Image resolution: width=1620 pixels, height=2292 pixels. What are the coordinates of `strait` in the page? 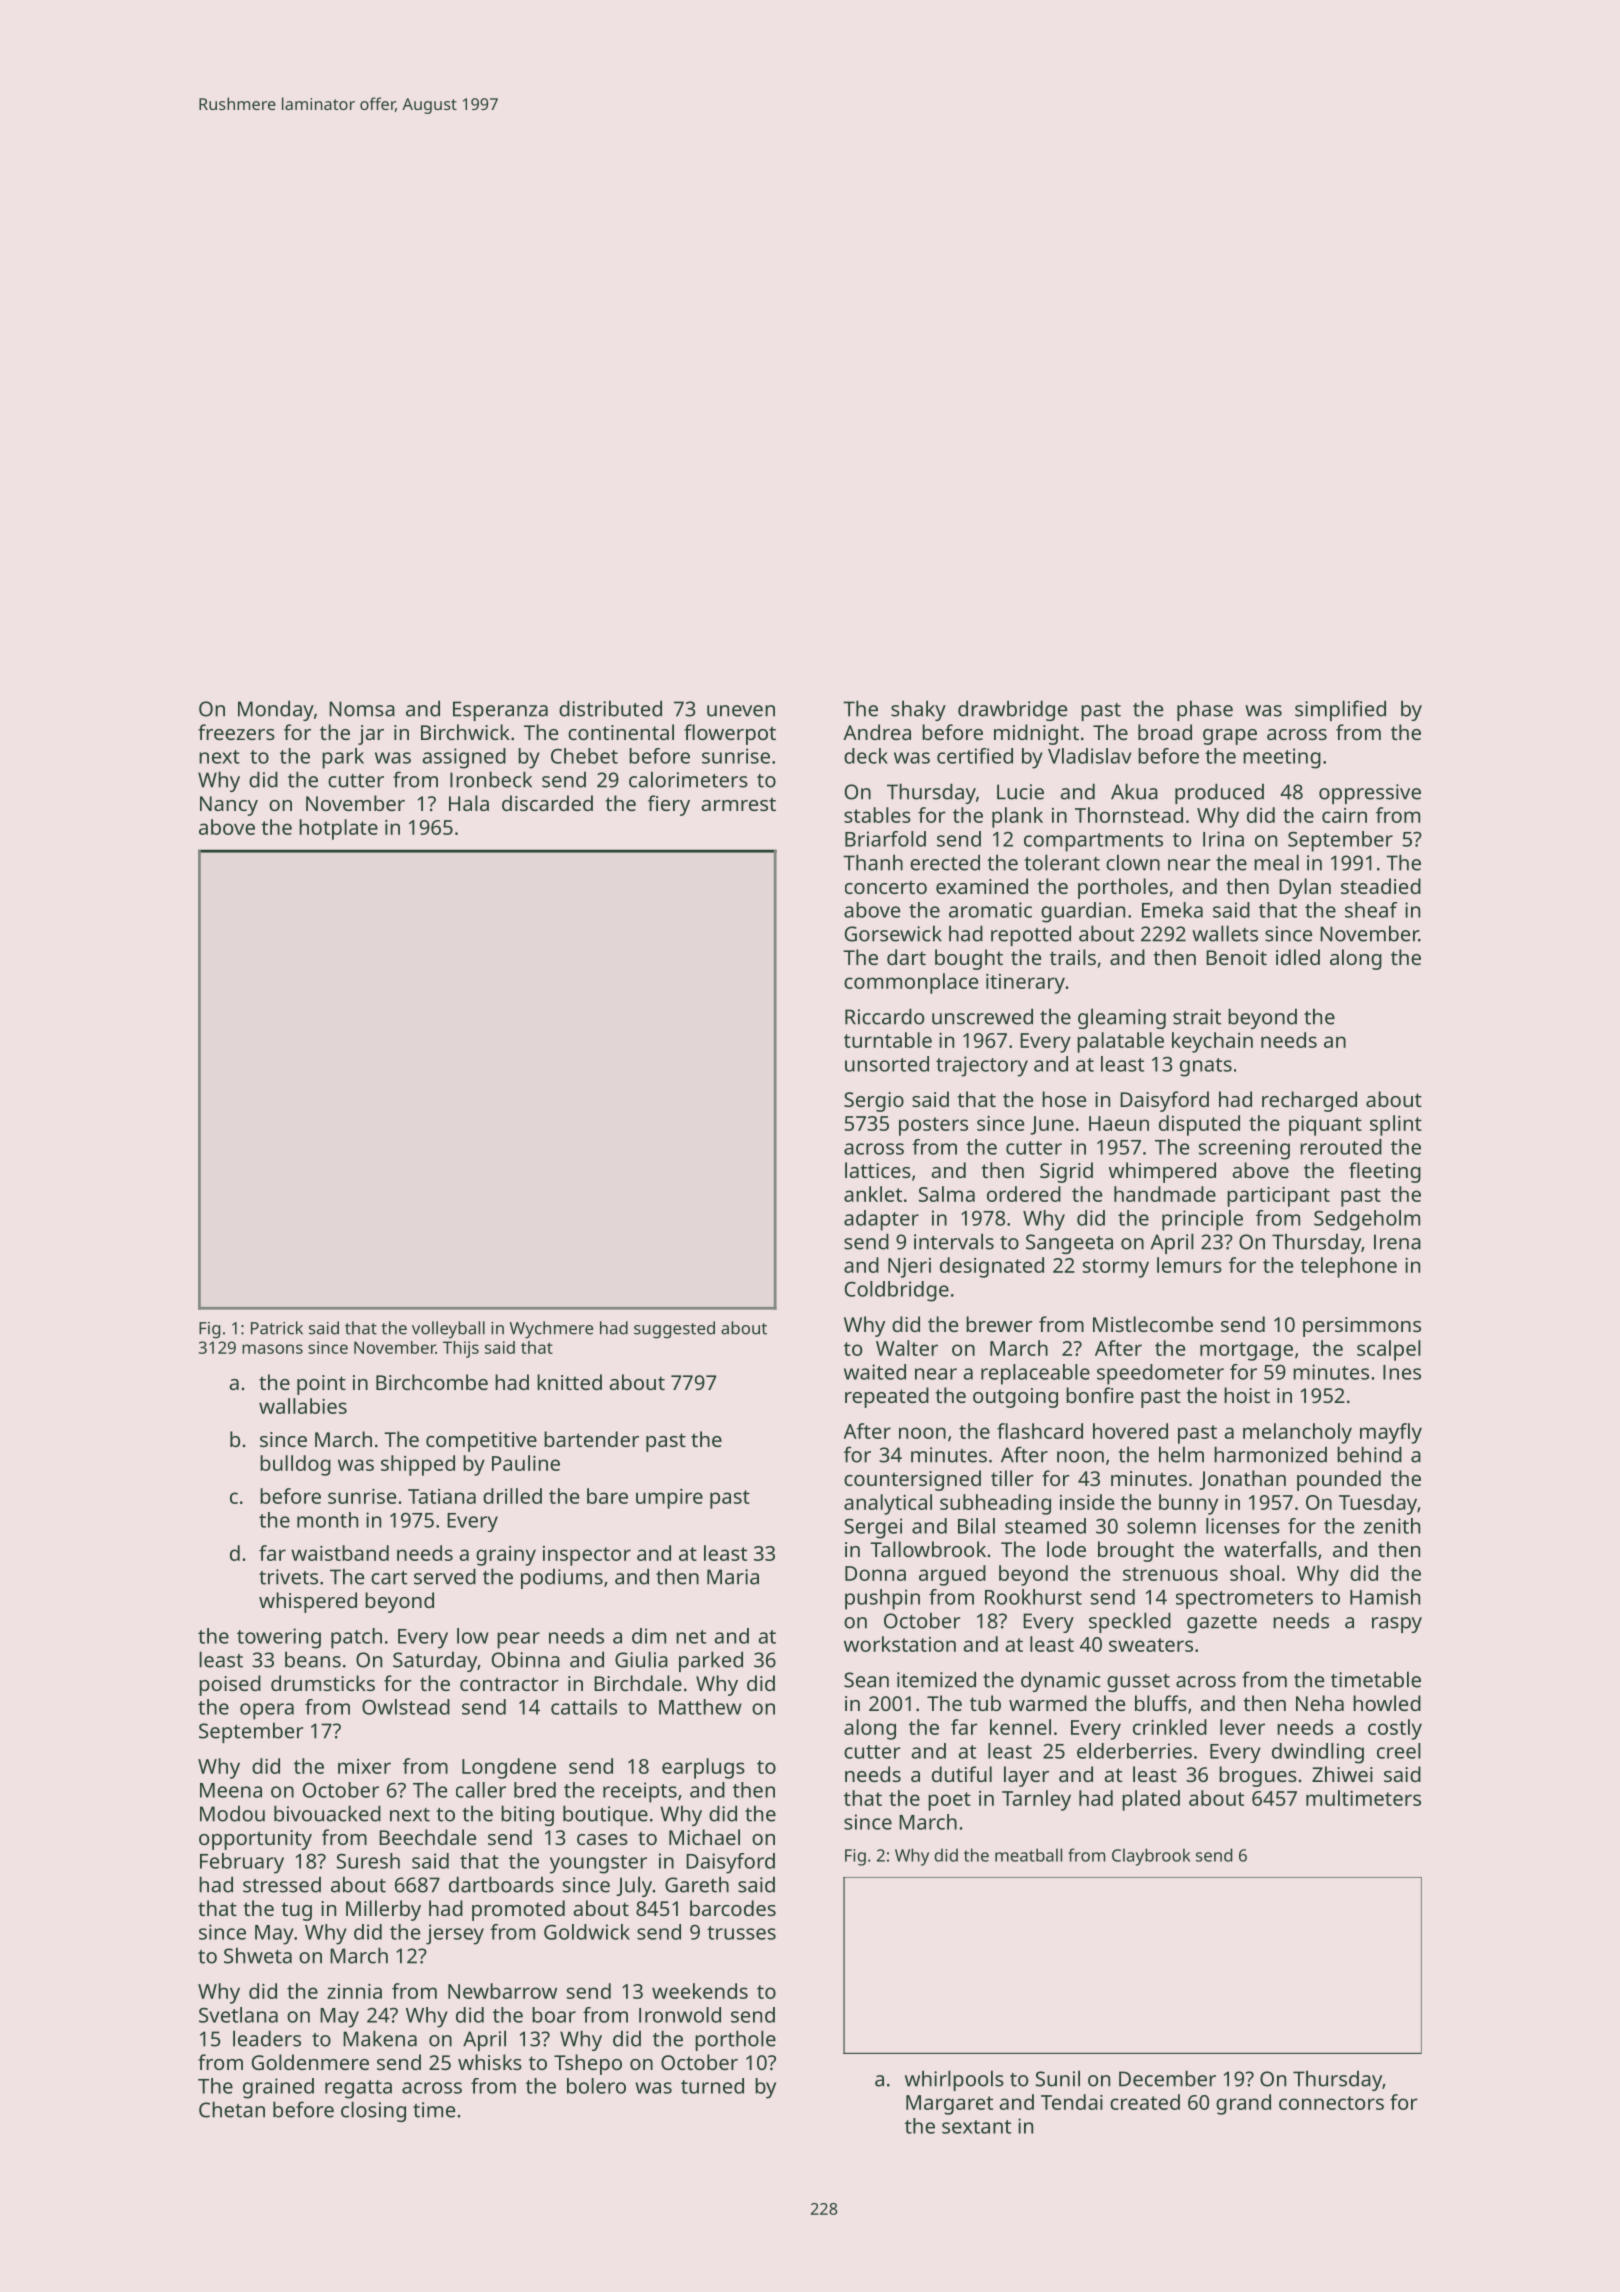 It's located at (1197, 1017).
